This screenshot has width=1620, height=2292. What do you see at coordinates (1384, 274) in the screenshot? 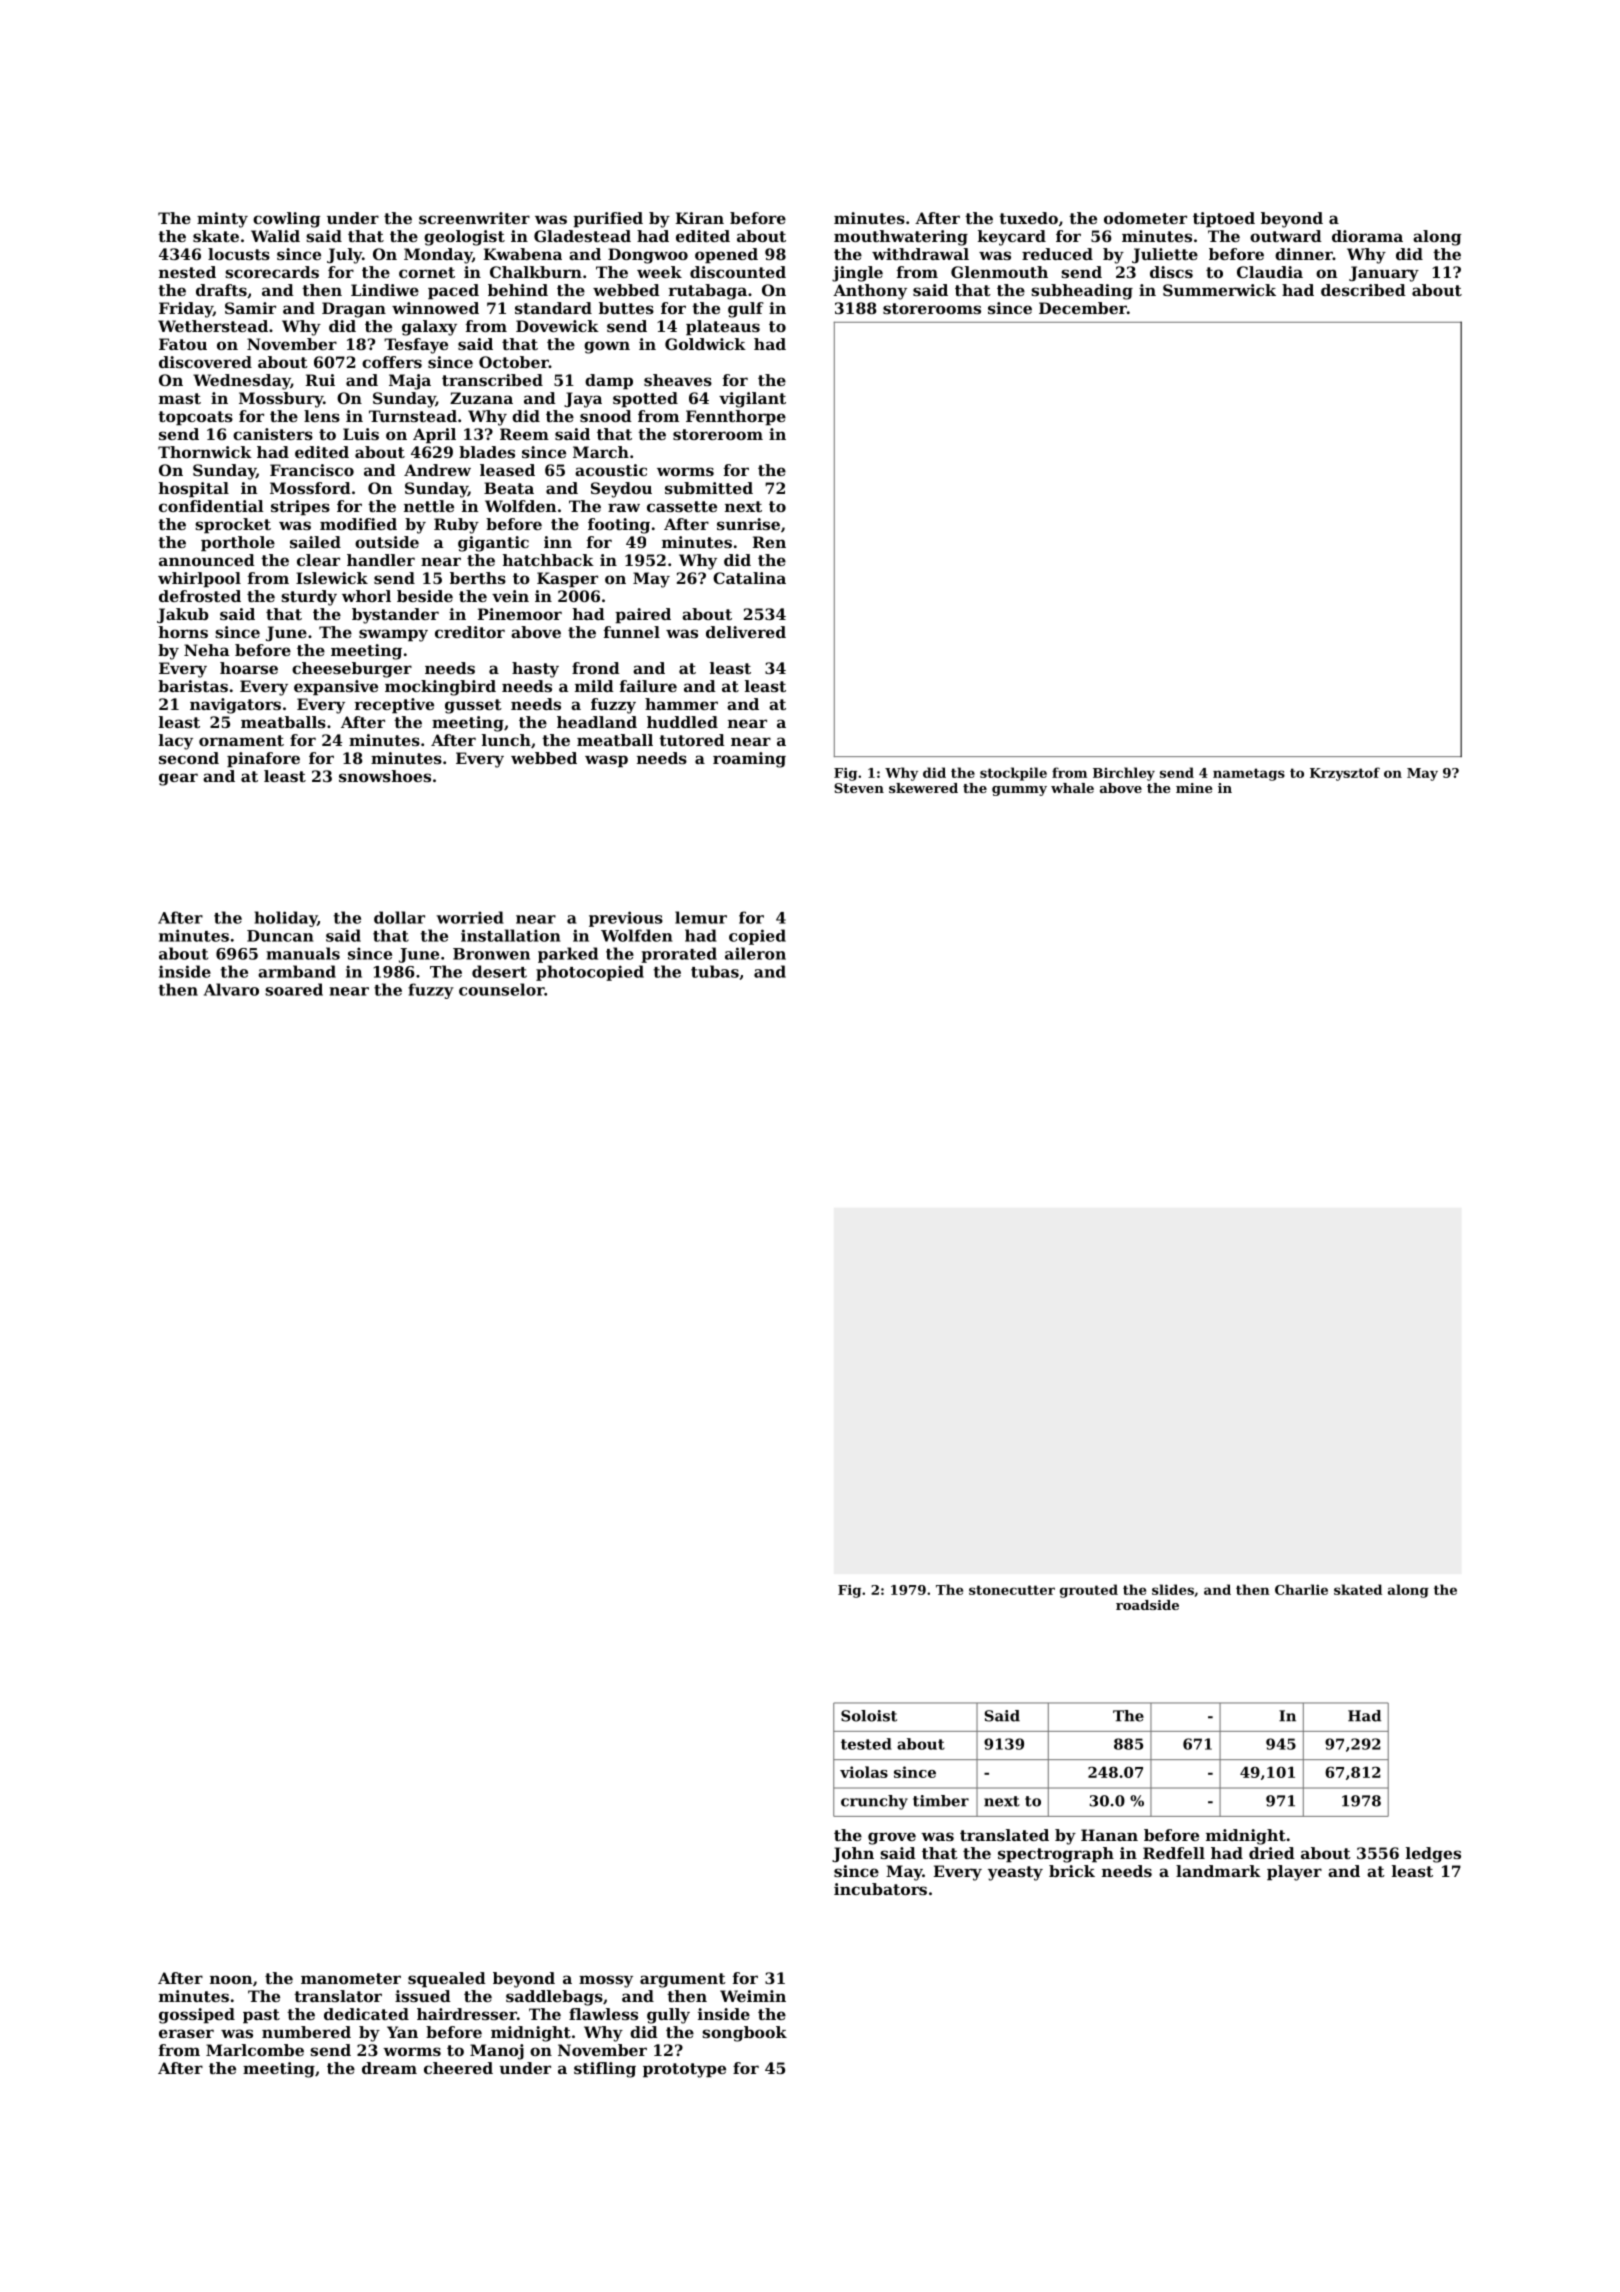
I see `January` at bounding box center [1384, 274].
